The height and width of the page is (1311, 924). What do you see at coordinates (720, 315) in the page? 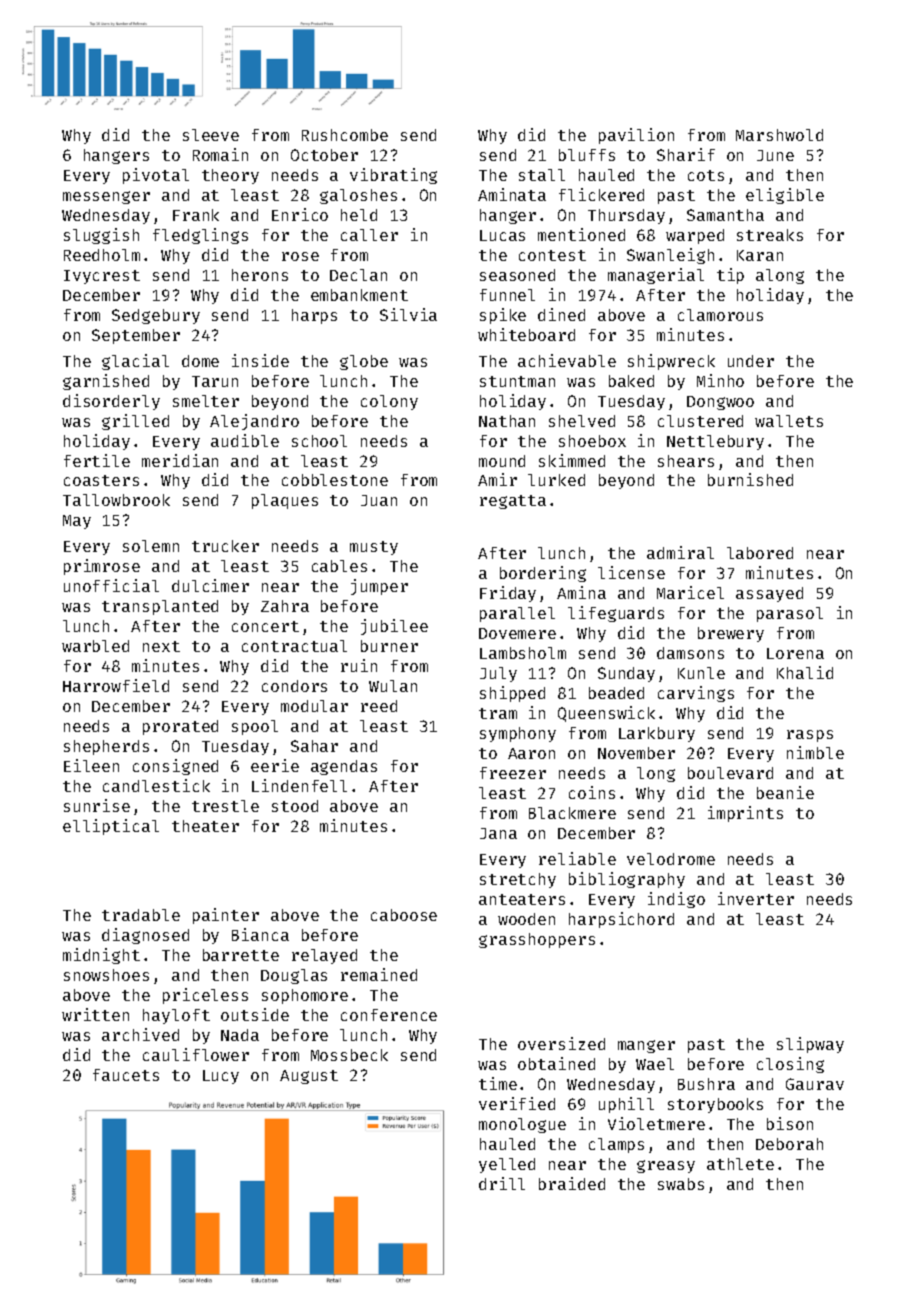
I see `clamorous` at bounding box center [720, 315].
